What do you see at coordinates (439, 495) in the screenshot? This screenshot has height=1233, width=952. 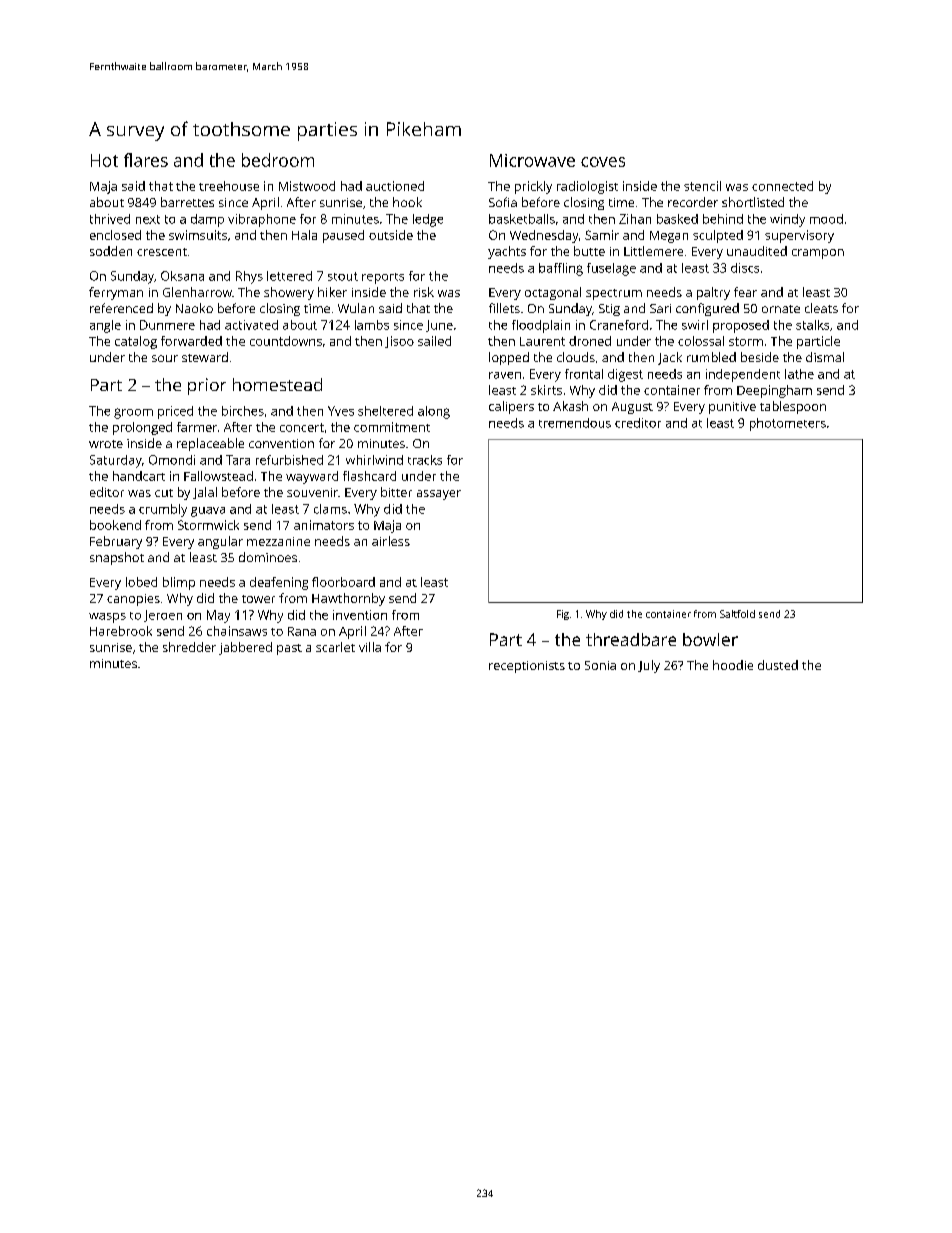 I see `assayer` at bounding box center [439, 495].
